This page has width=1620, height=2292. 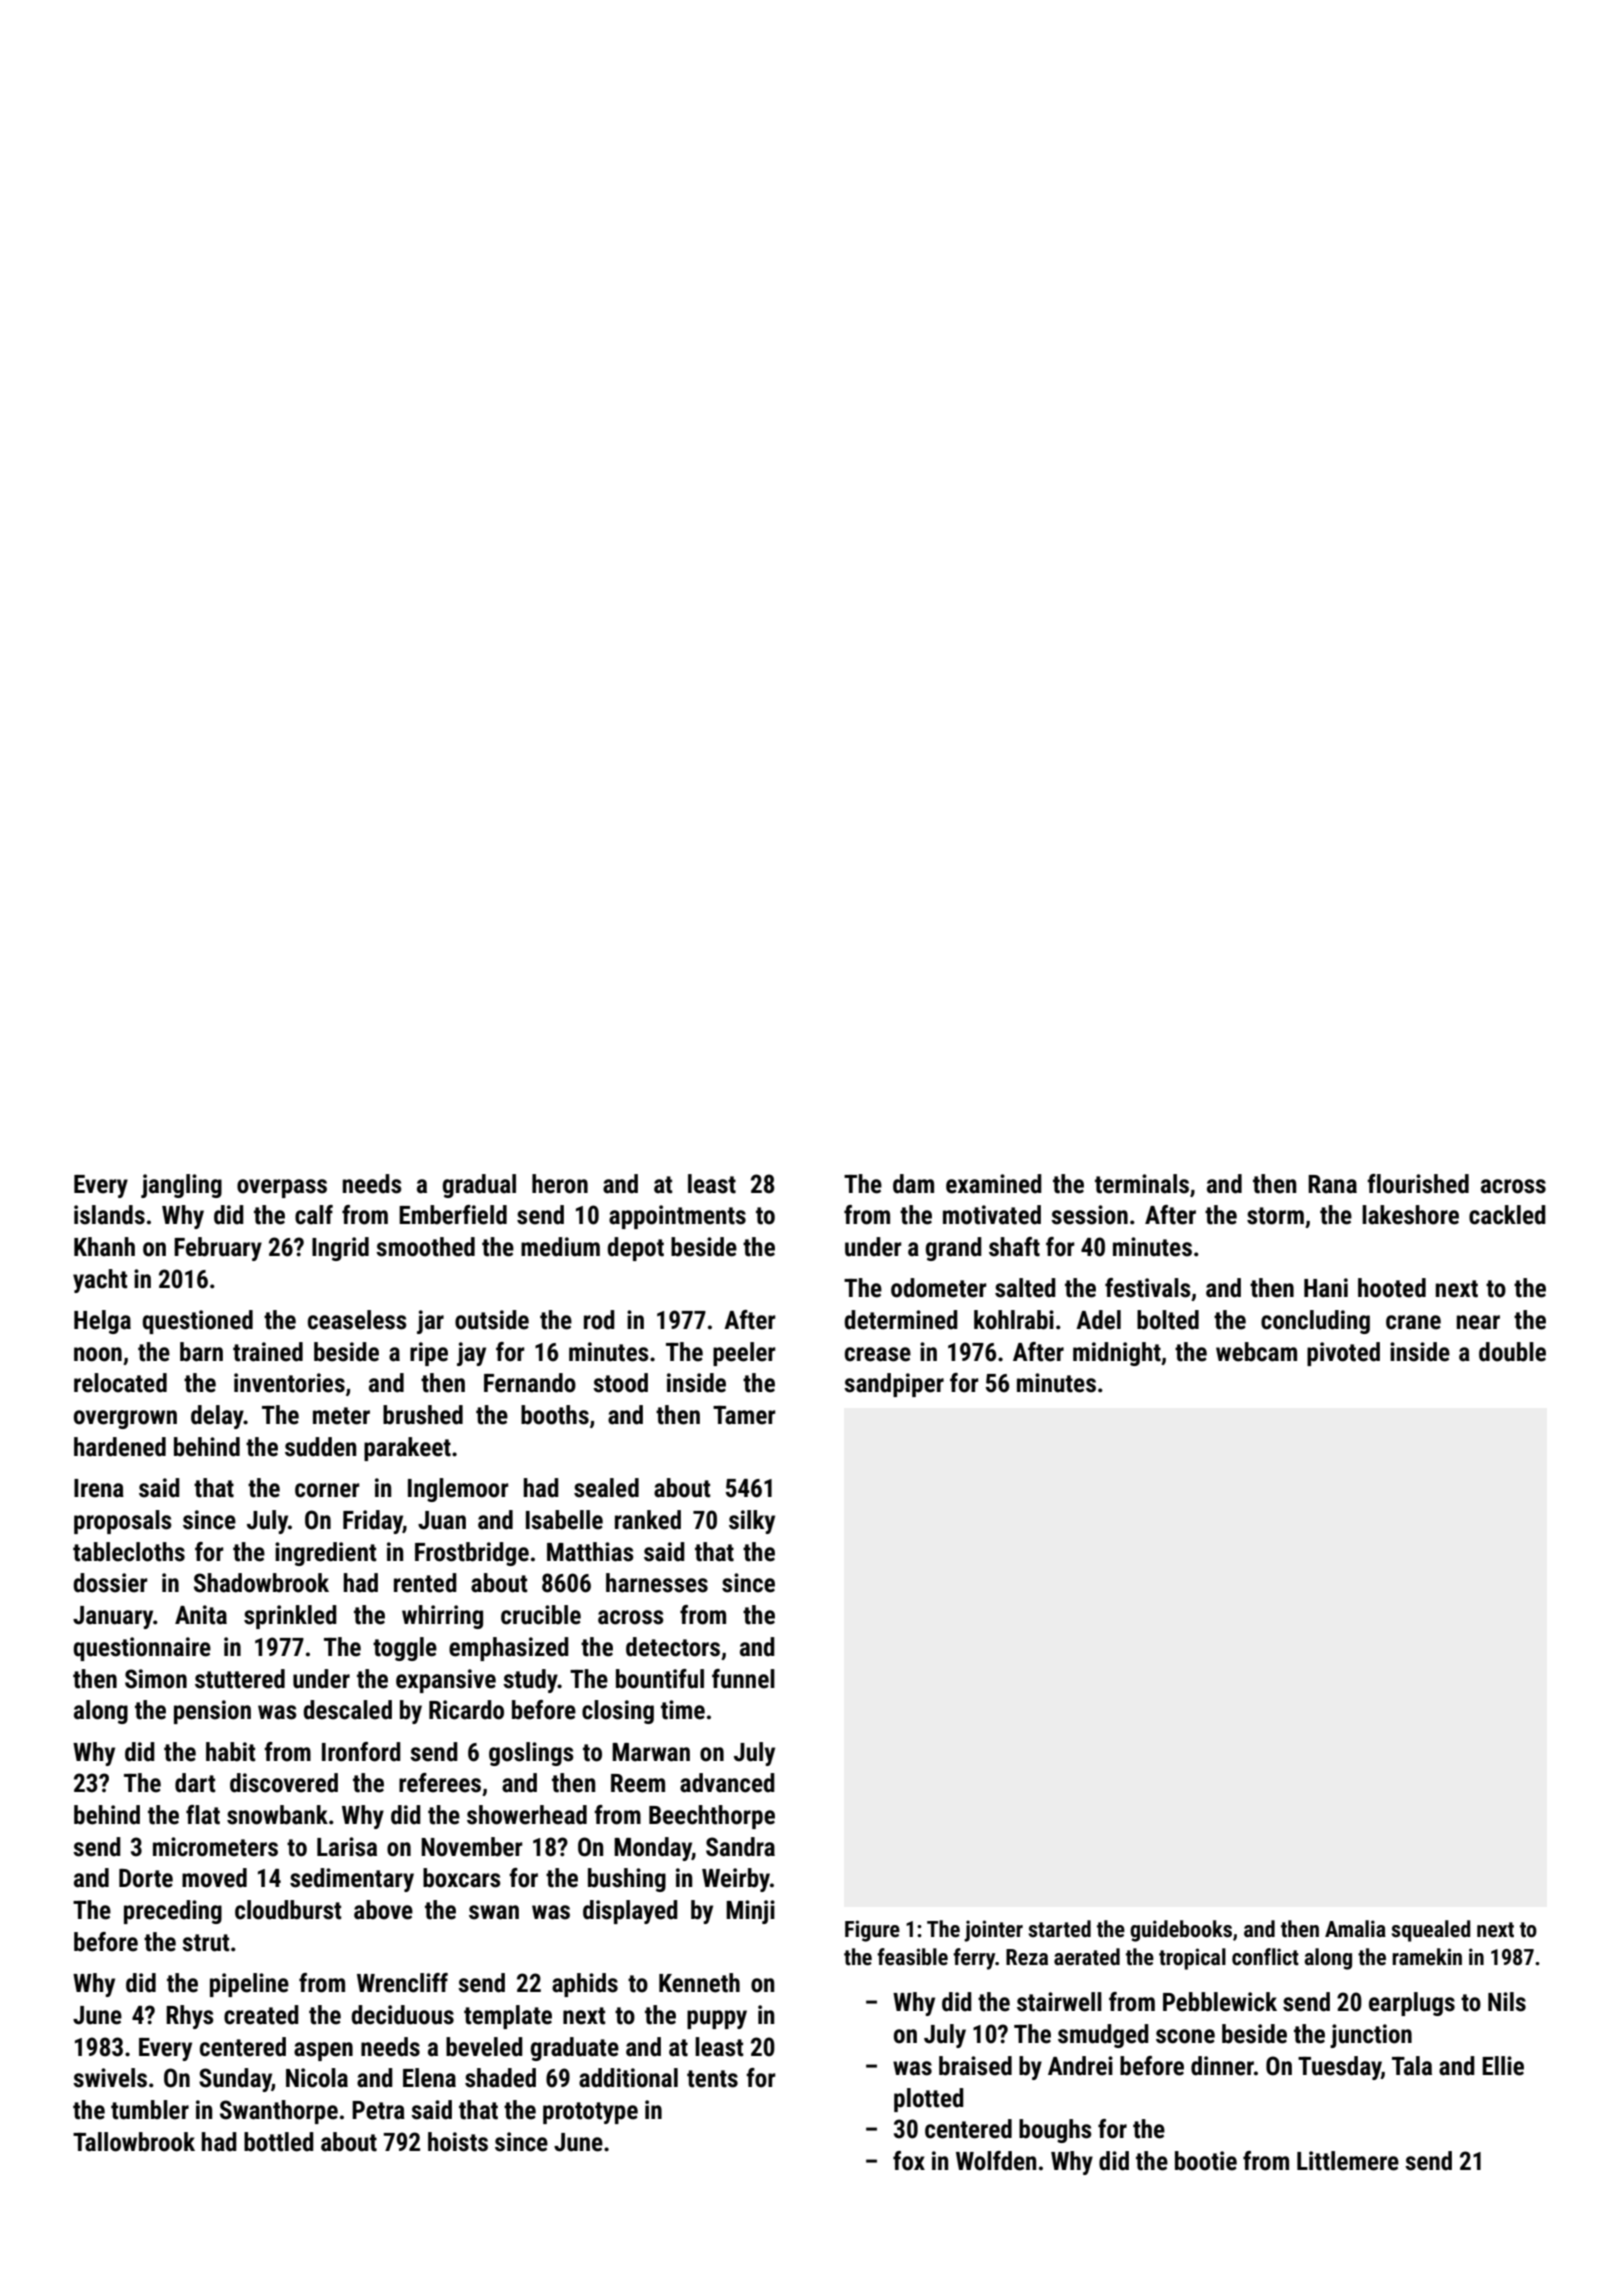 I want to click on fox, so click(x=909, y=2161).
